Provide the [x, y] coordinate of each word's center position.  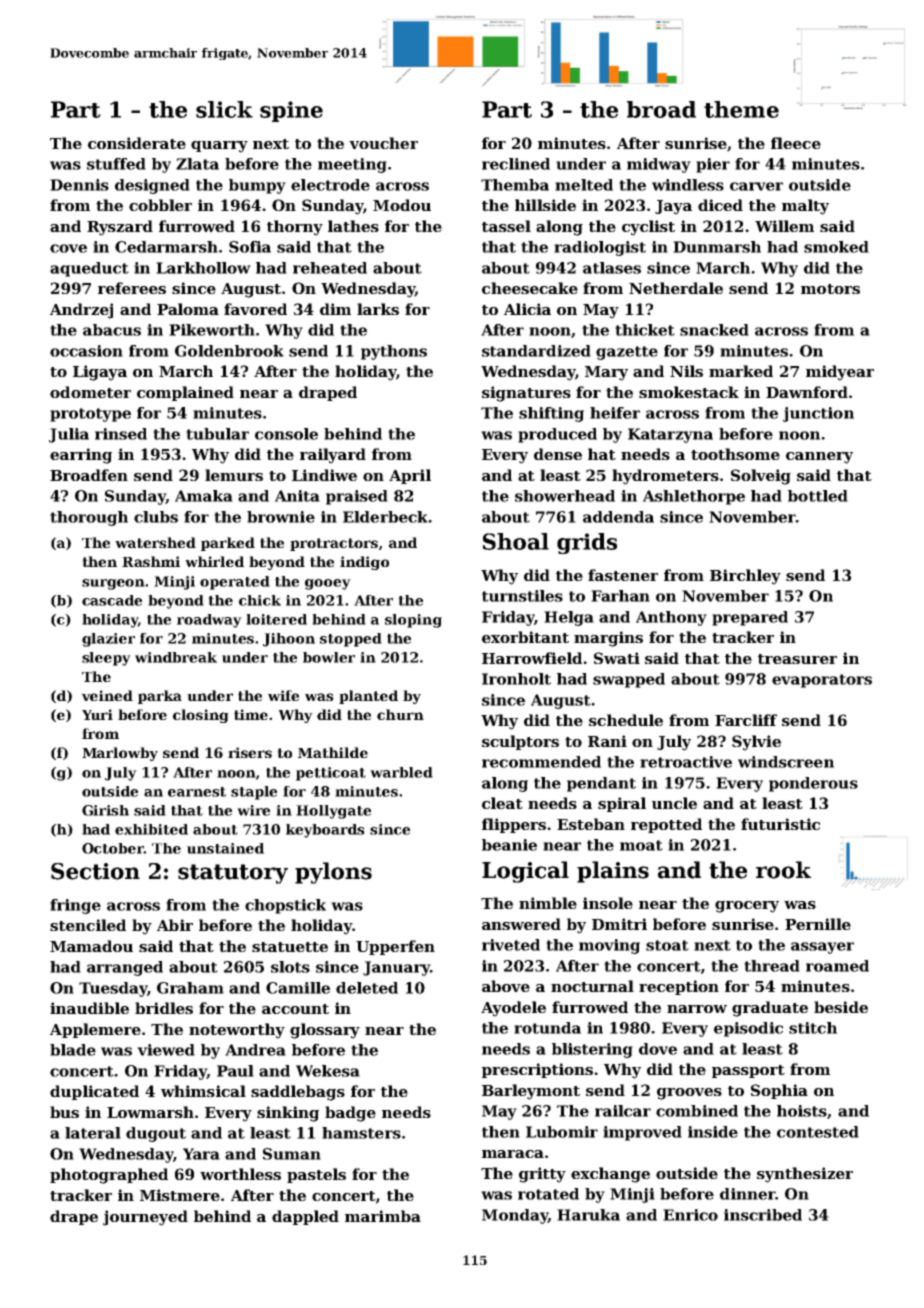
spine [291, 111]
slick [224, 109]
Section [95, 871]
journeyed [145, 1218]
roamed [837, 966]
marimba [383, 1216]
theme [741, 109]
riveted [511, 945]
